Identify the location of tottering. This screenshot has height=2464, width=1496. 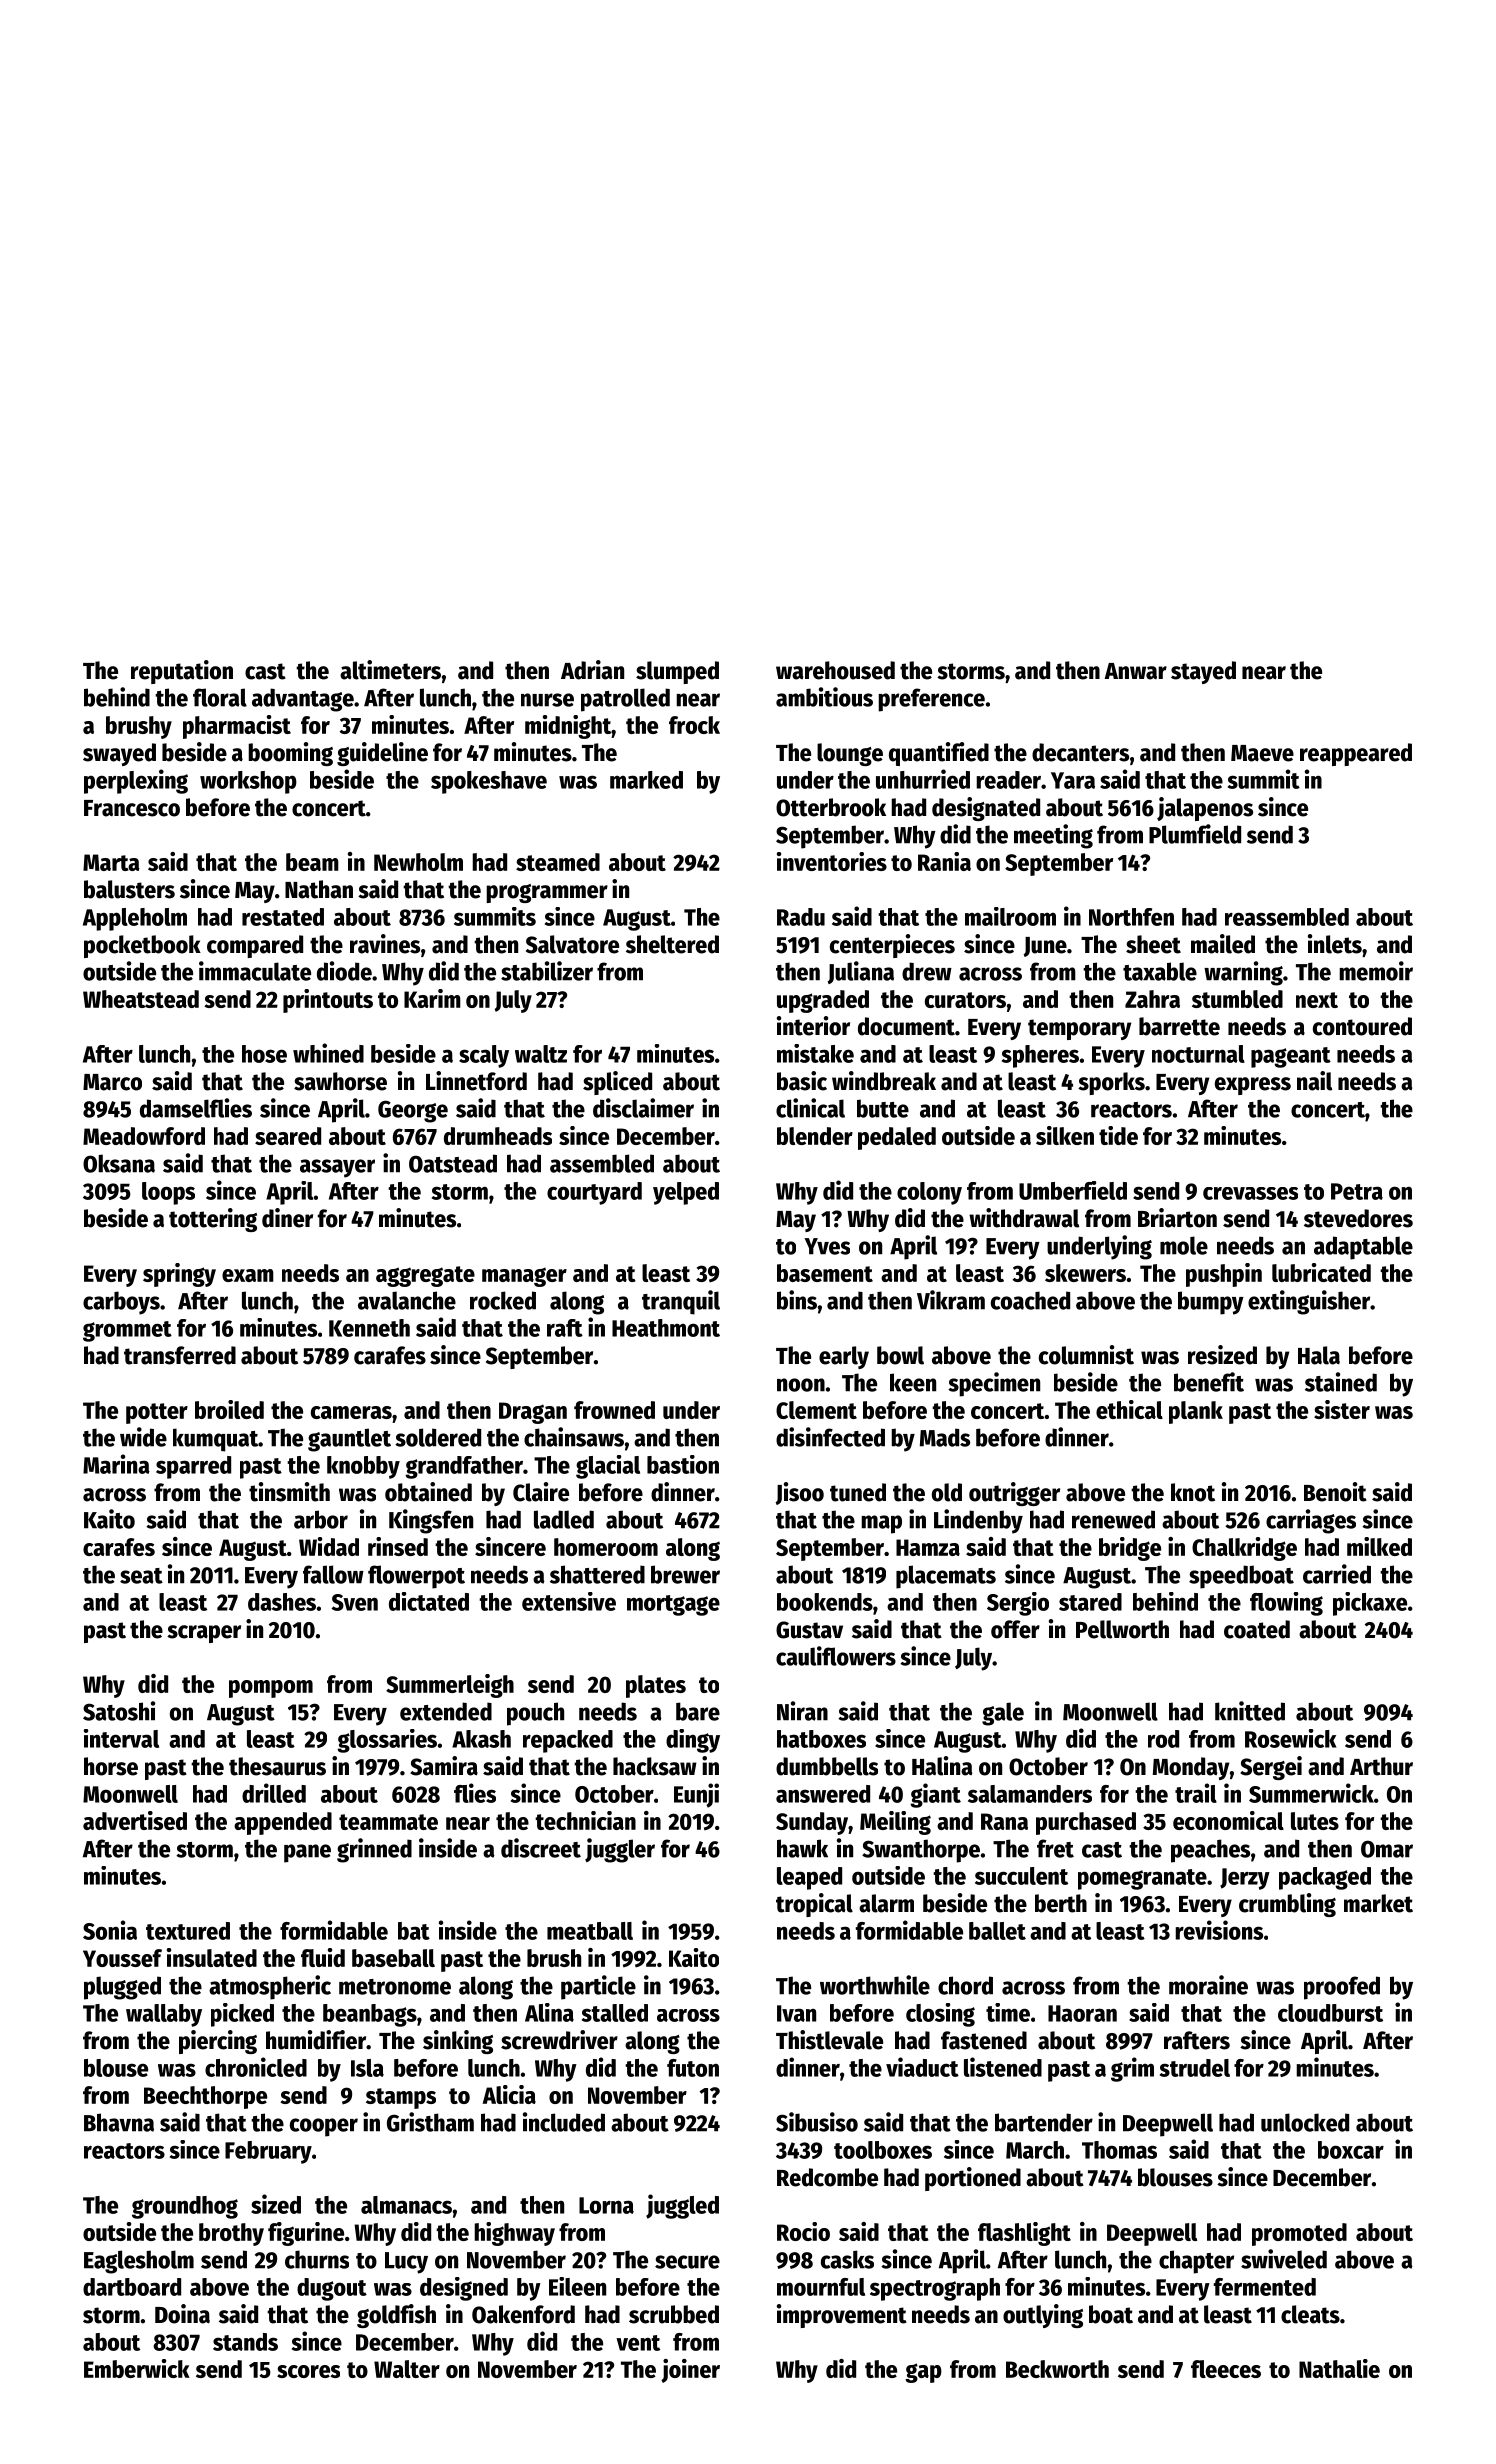
(213, 1220).
